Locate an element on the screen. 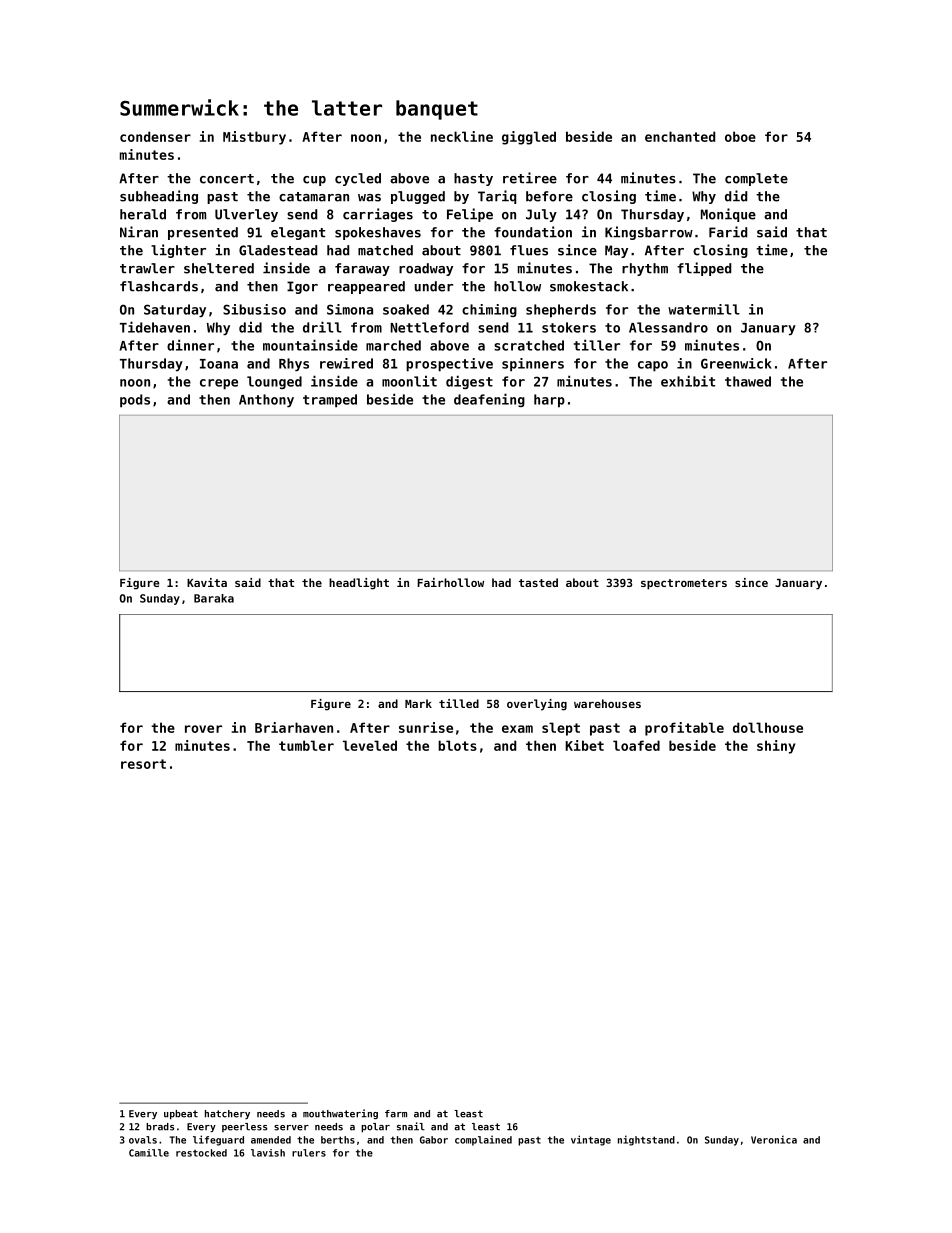 The height and width of the screenshot is (1233, 952). restocked is located at coordinates (201, 1153).
